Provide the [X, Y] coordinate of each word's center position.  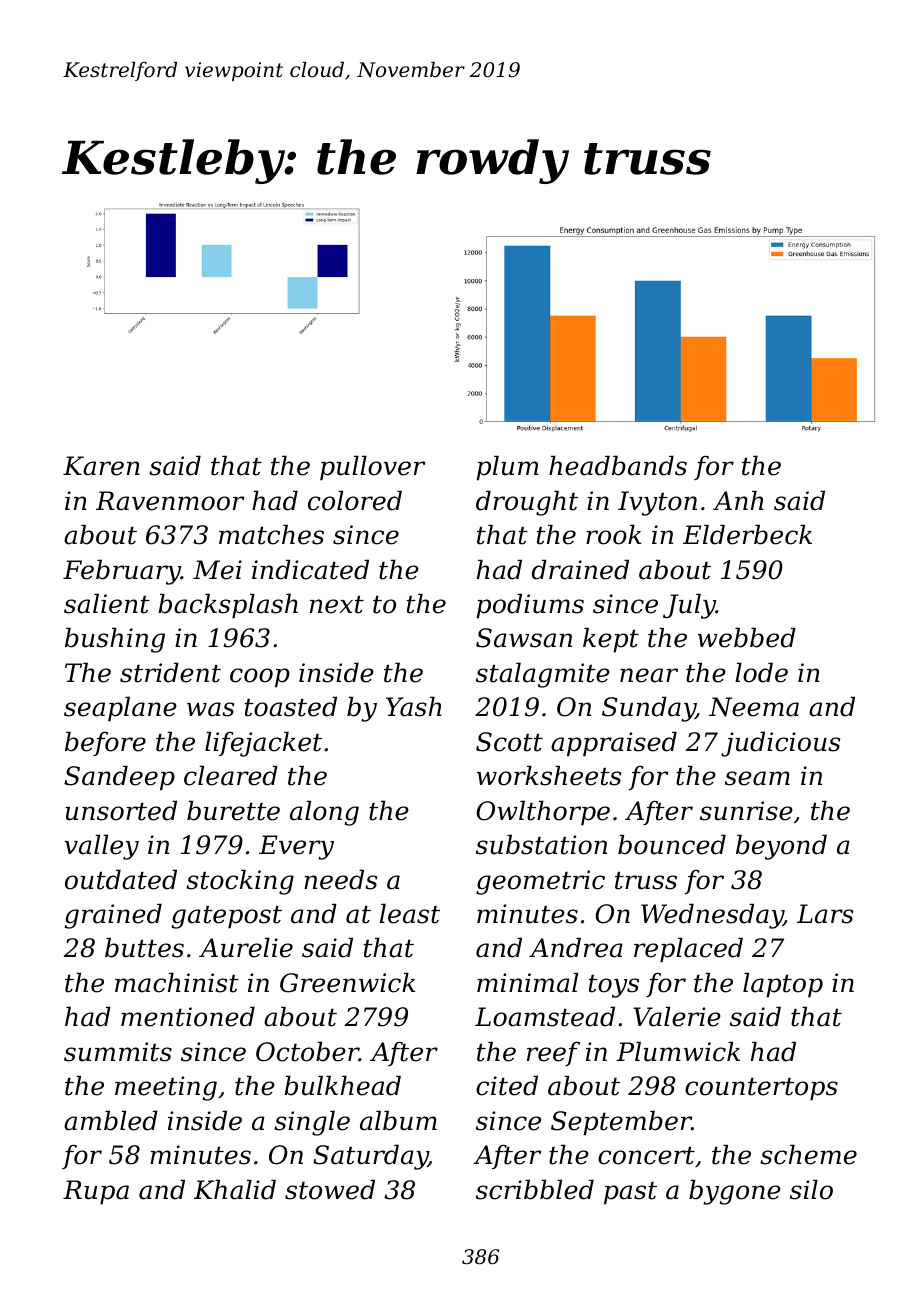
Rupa [96, 1192]
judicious [780, 744]
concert [646, 1156]
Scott [509, 742]
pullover [372, 468]
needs [340, 879]
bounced [672, 844]
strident [170, 672]
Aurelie [246, 947]
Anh [738, 500]
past [630, 1193]
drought [527, 503]
